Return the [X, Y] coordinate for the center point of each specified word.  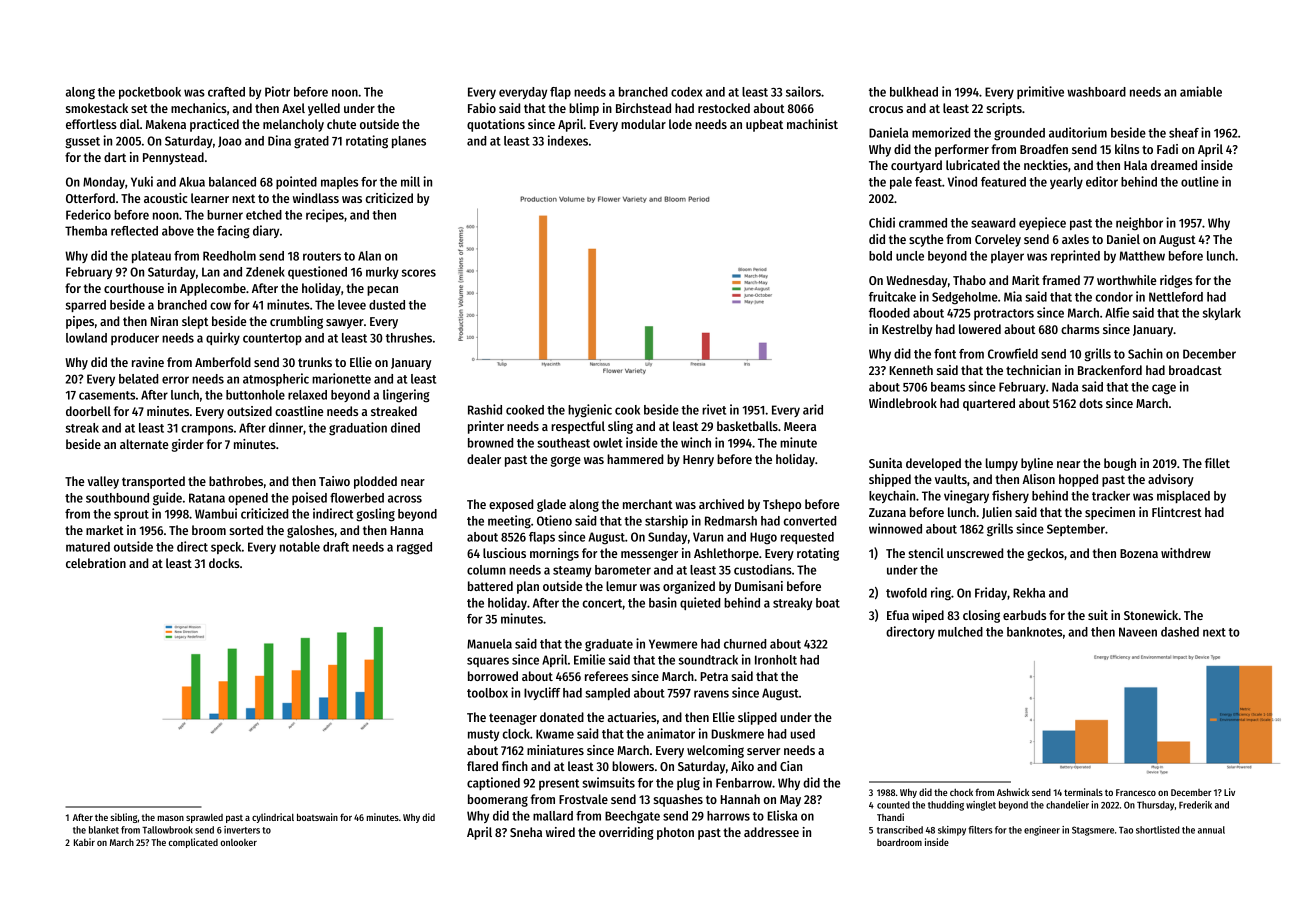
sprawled [204, 818]
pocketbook [150, 93]
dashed [1180, 632]
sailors [803, 91]
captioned [493, 783]
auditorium [1078, 132]
